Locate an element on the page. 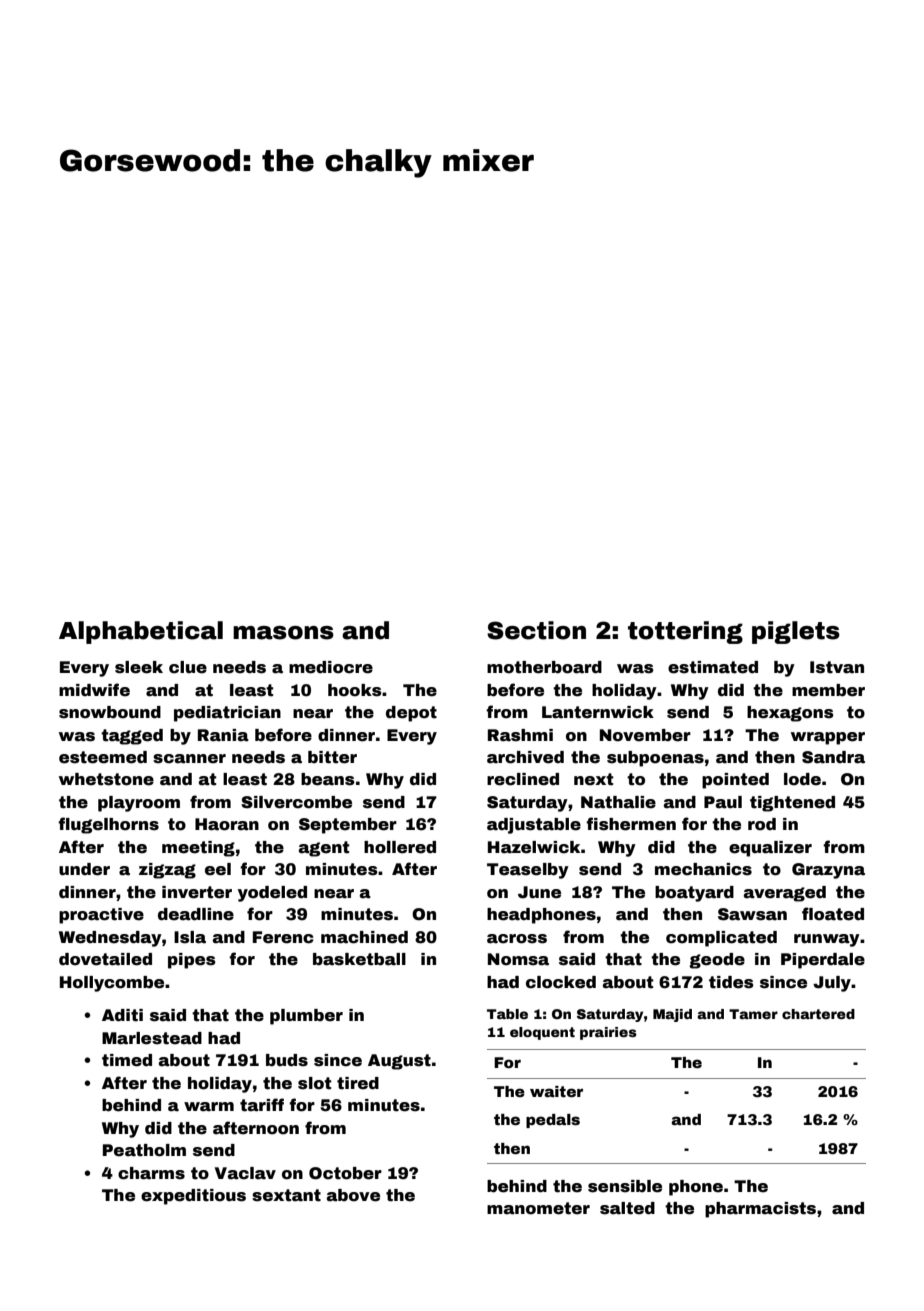 Image resolution: width=924 pixels, height=1311 pixels. tides is located at coordinates (731, 982).
